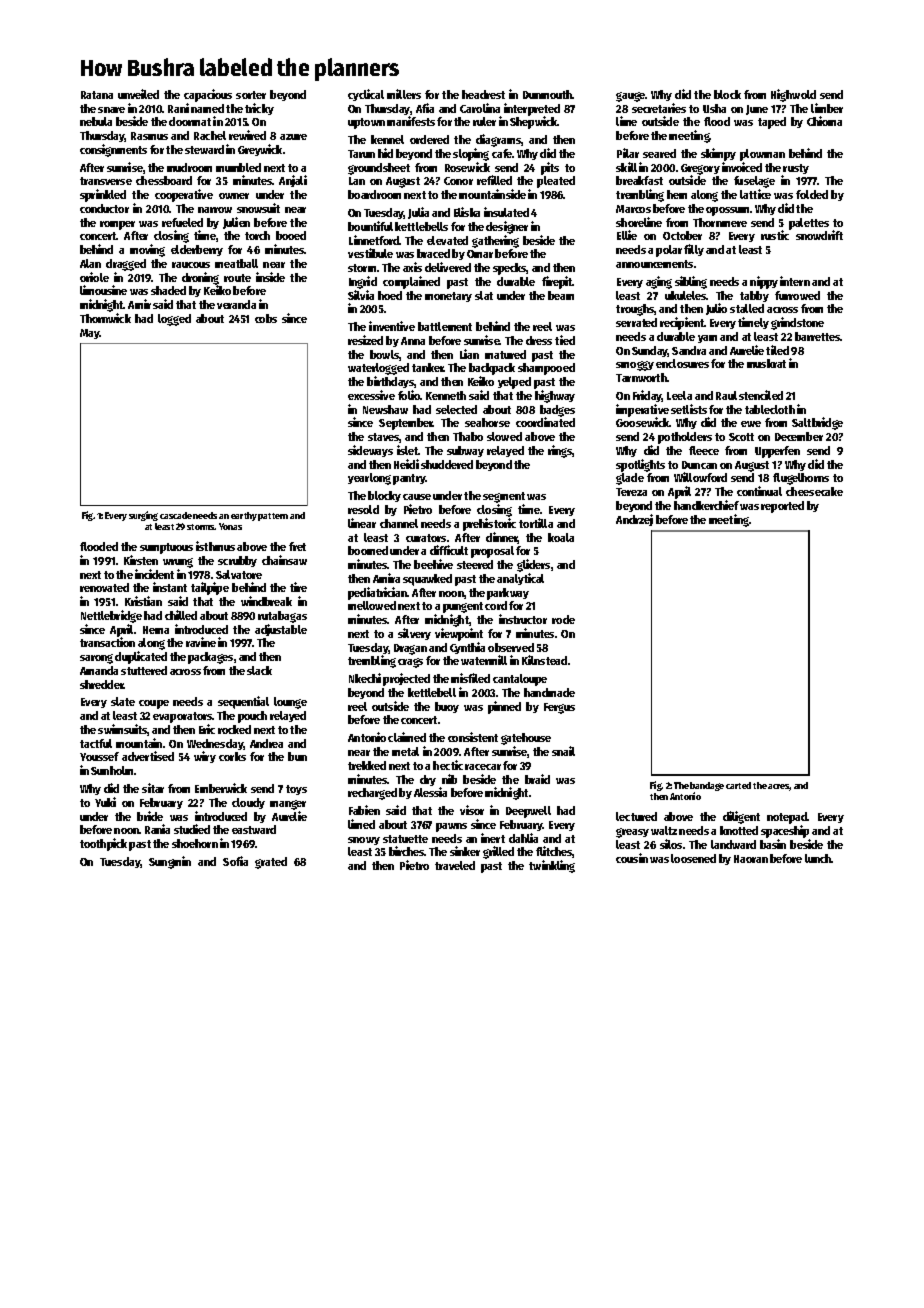 The image size is (924, 1308). What do you see at coordinates (207, 108) in the image?
I see `named` at bounding box center [207, 108].
